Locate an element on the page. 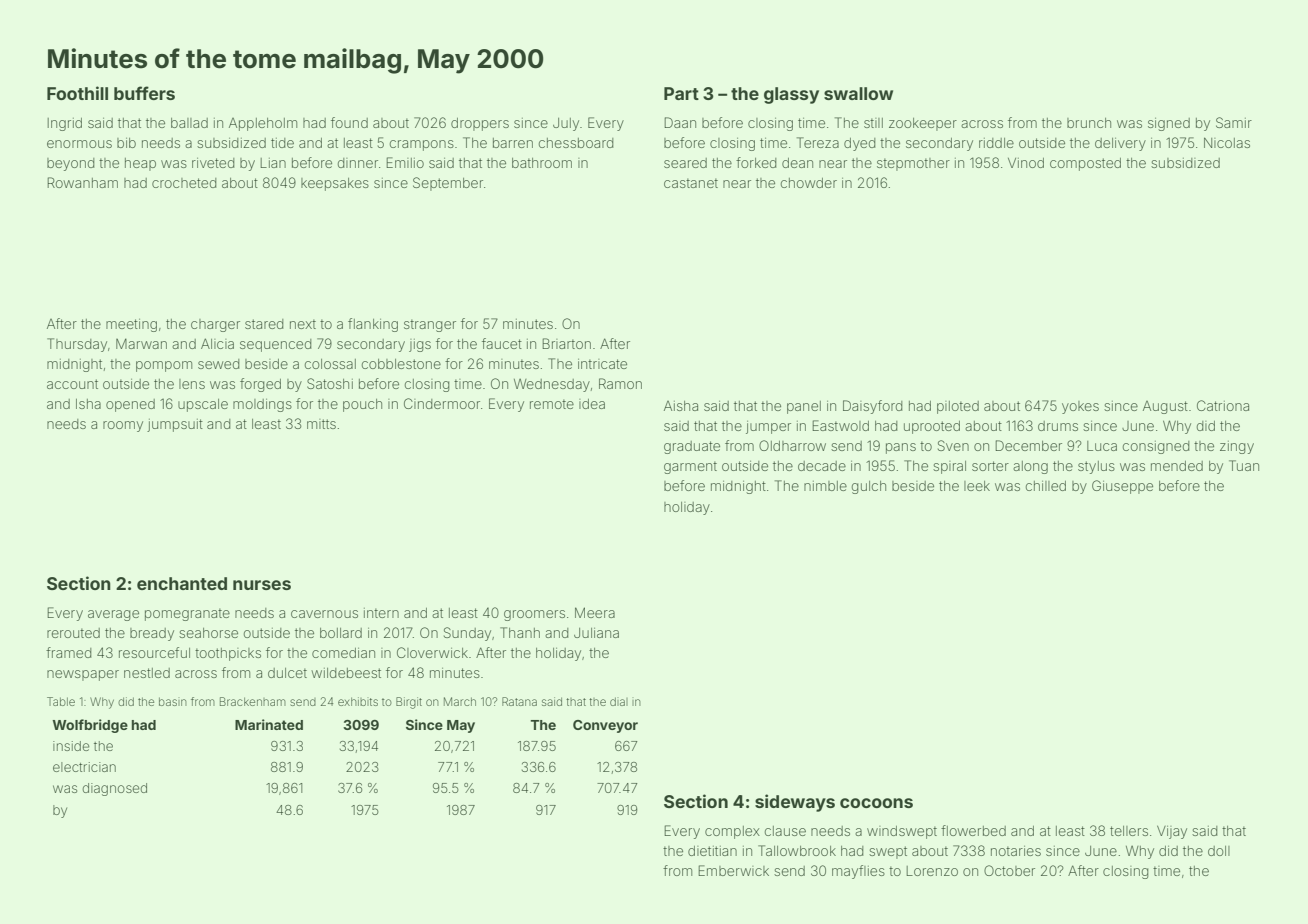 This page has width=1308, height=924. Briarton is located at coordinates (566, 343).
